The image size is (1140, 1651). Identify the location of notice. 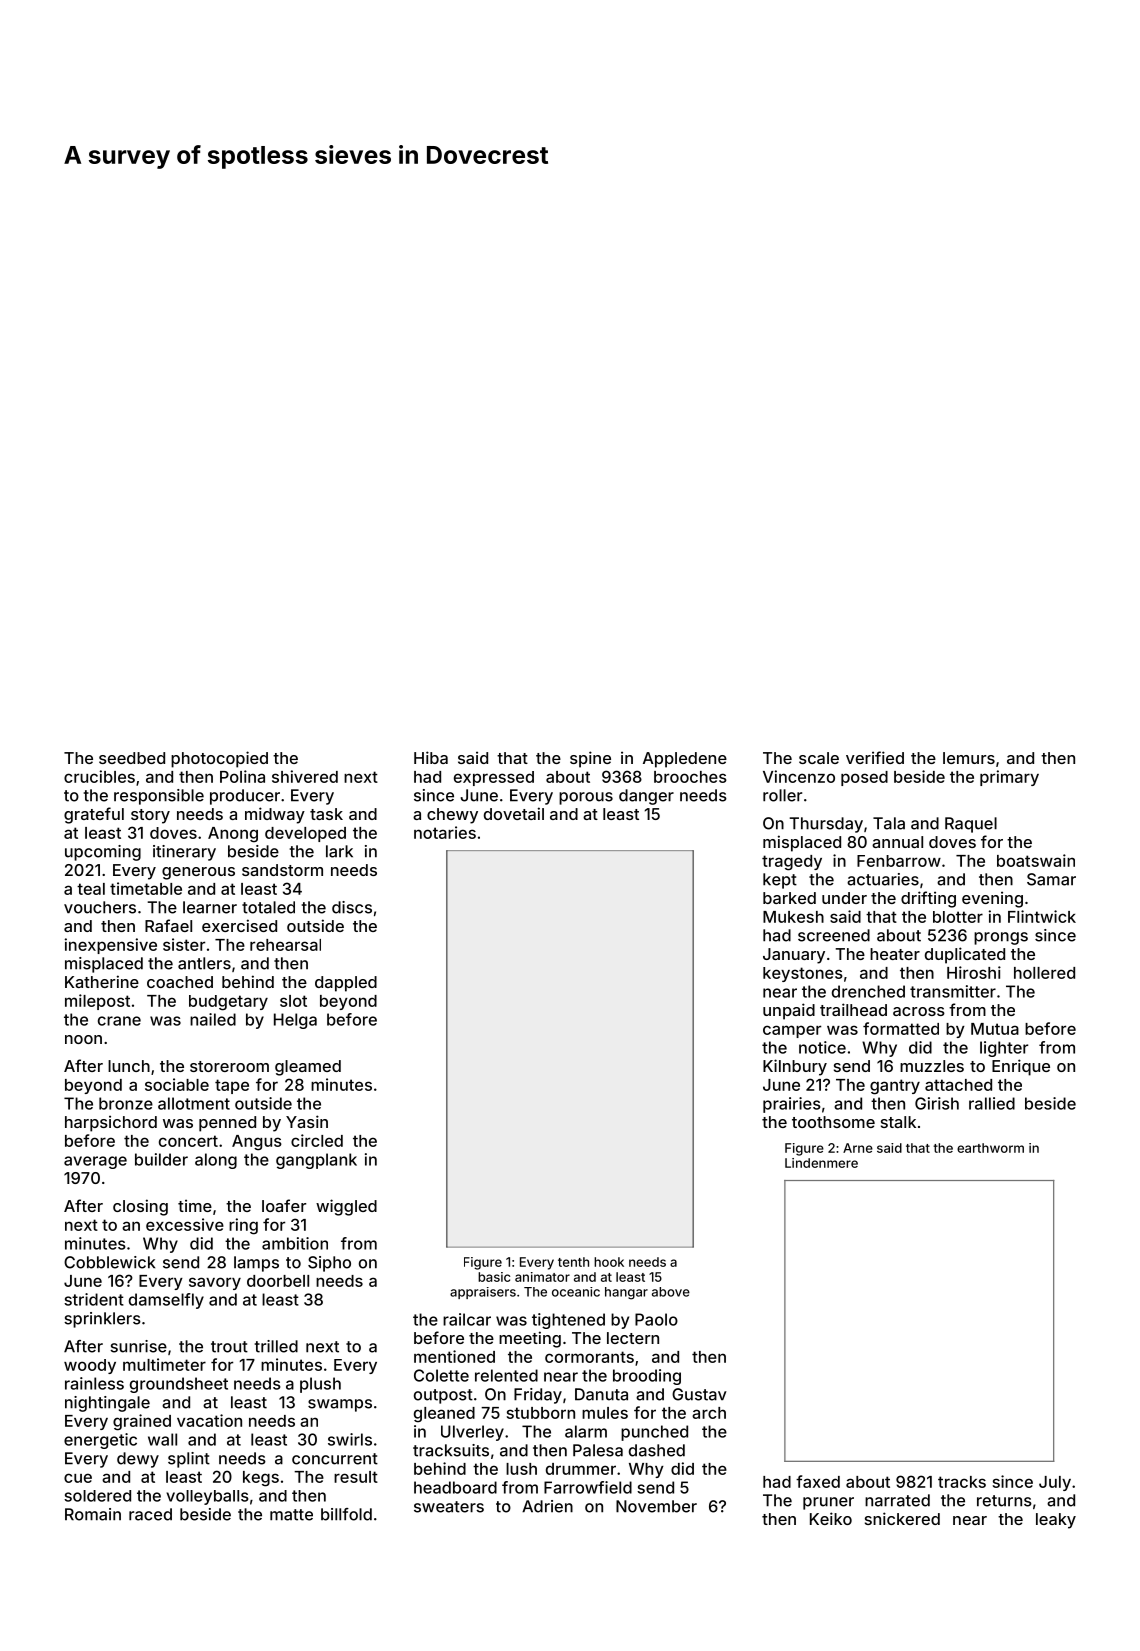
(822, 1047).
